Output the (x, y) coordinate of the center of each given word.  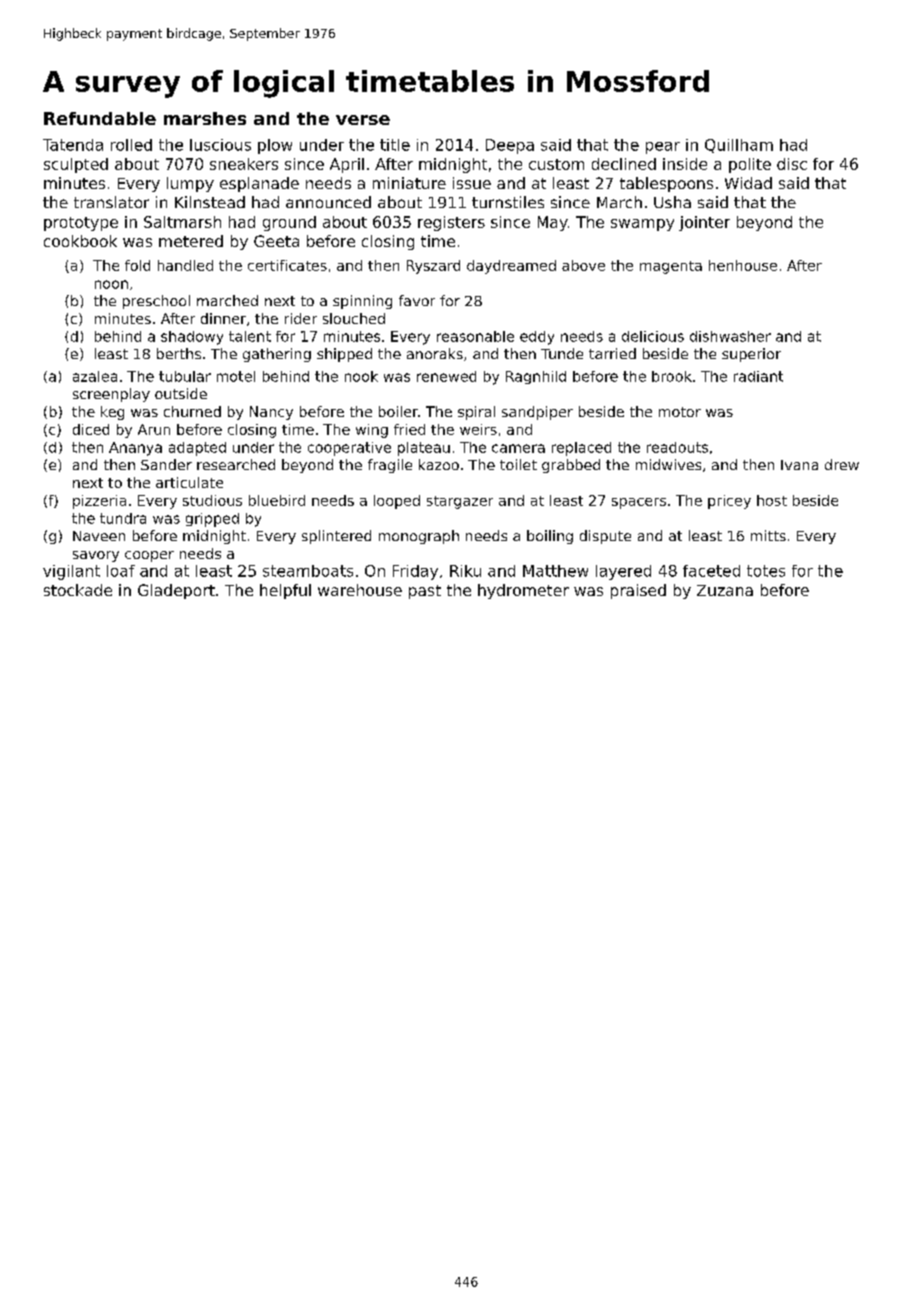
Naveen (99, 536)
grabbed (571, 466)
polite (750, 165)
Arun (154, 429)
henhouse (743, 265)
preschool (156, 302)
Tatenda (73, 145)
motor (680, 412)
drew (842, 464)
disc (792, 164)
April (347, 165)
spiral (476, 413)
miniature (409, 183)
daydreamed (511, 267)
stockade (78, 590)
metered (191, 241)
